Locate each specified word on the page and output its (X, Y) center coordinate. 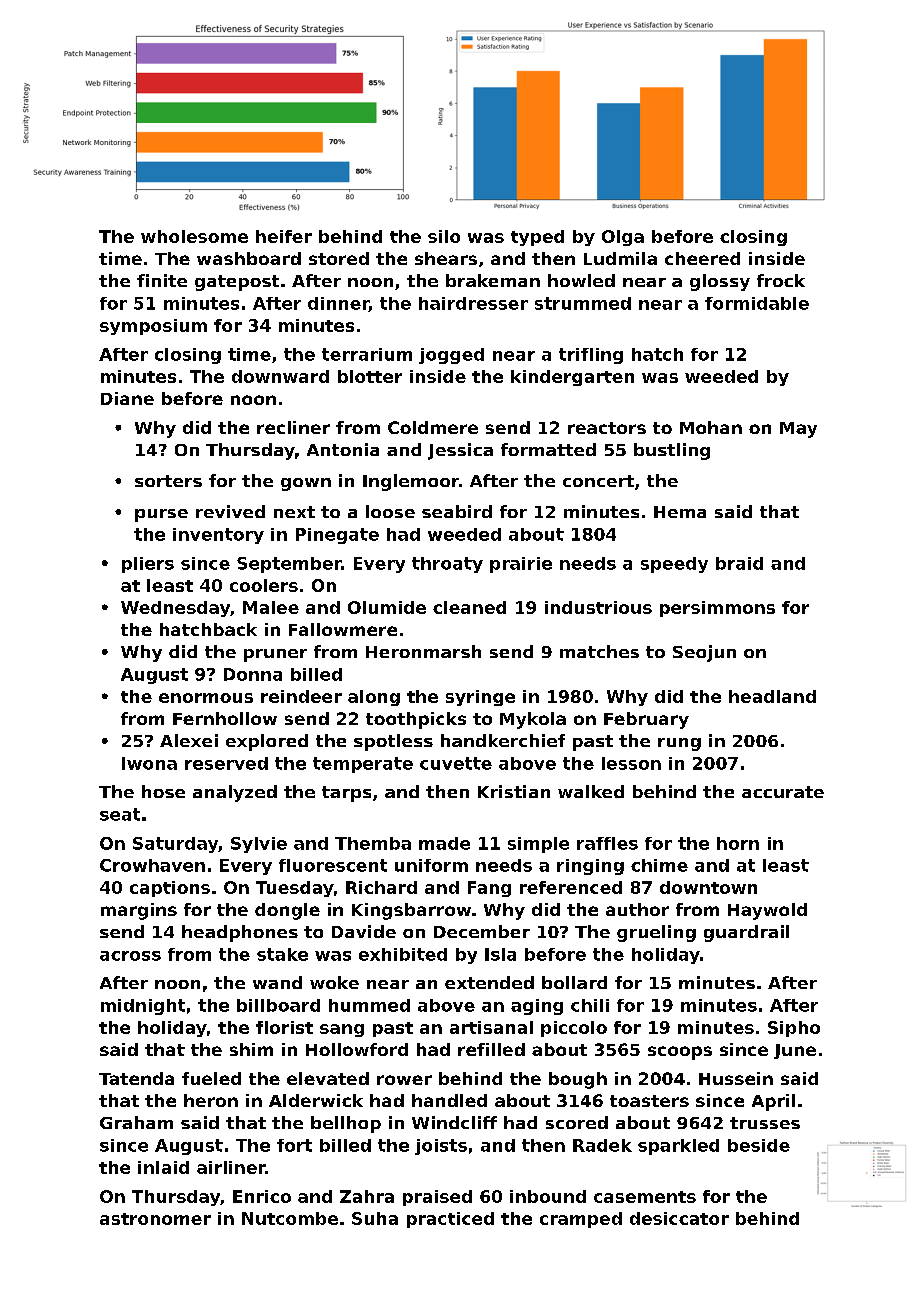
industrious (598, 607)
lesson (631, 763)
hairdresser (473, 303)
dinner (338, 304)
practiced (450, 1220)
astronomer (155, 1219)
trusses (765, 1123)
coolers (264, 585)
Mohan (711, 427)
